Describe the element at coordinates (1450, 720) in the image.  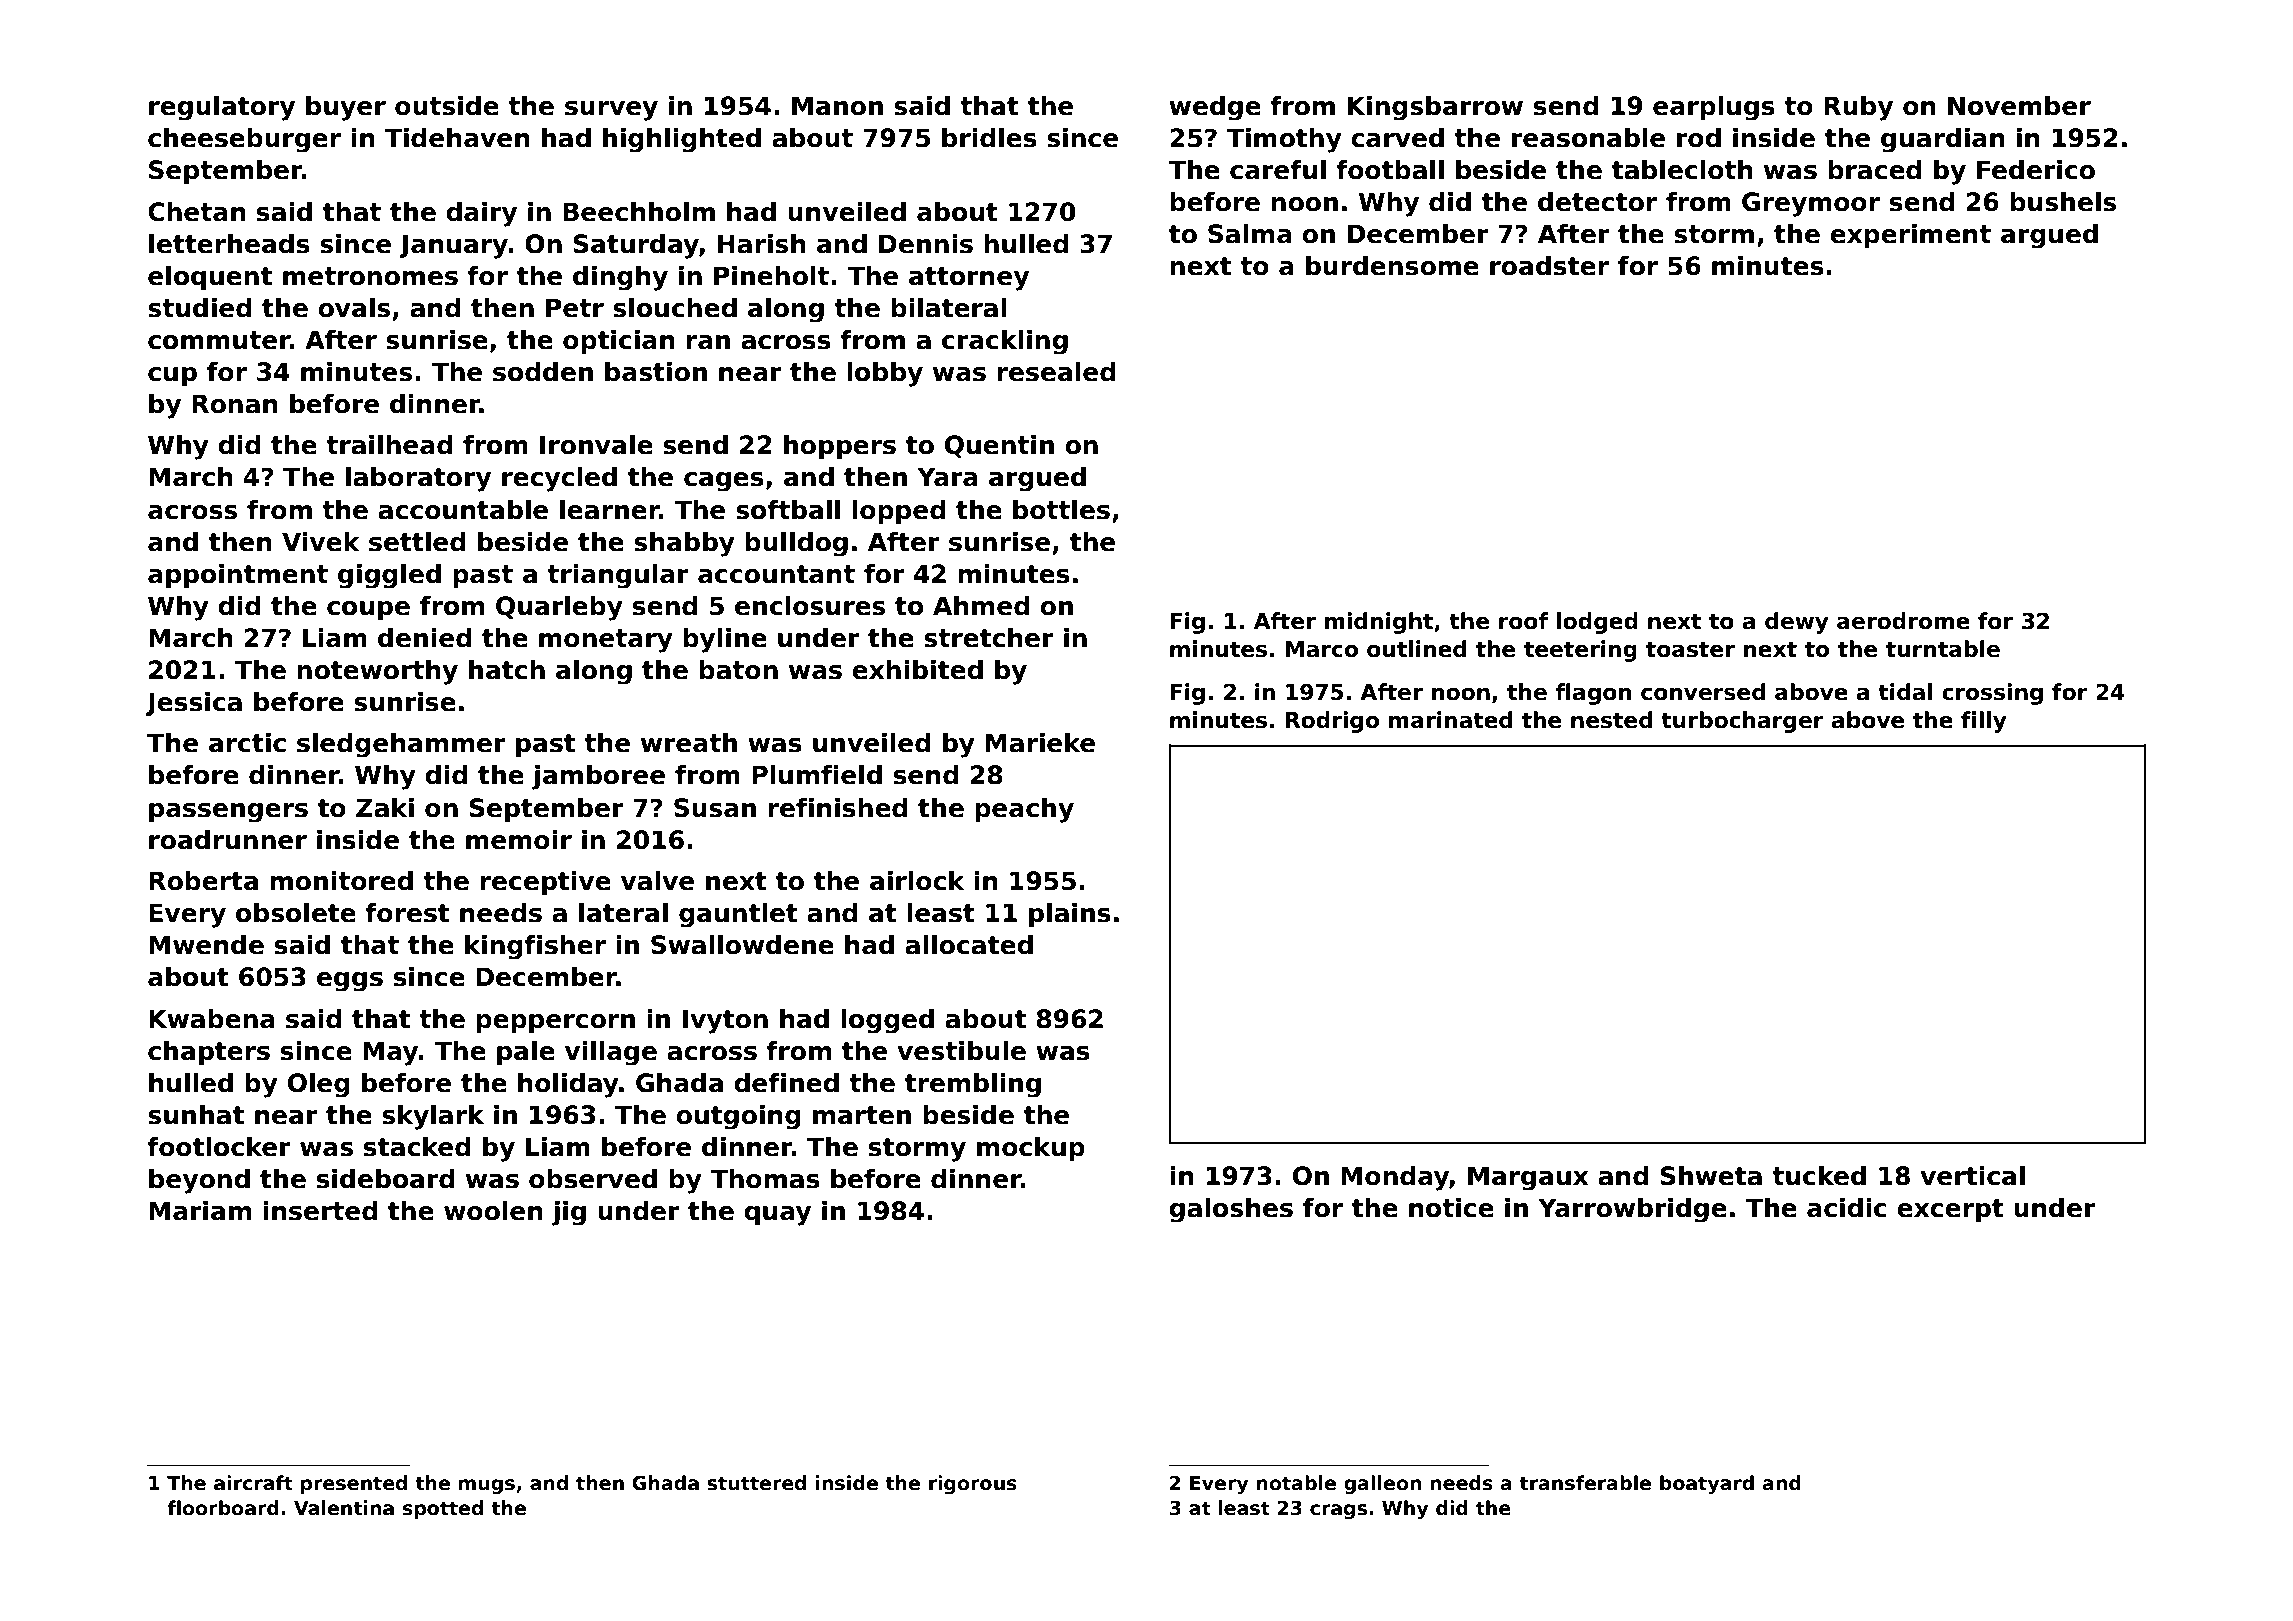
I see `marinated` at that location.
